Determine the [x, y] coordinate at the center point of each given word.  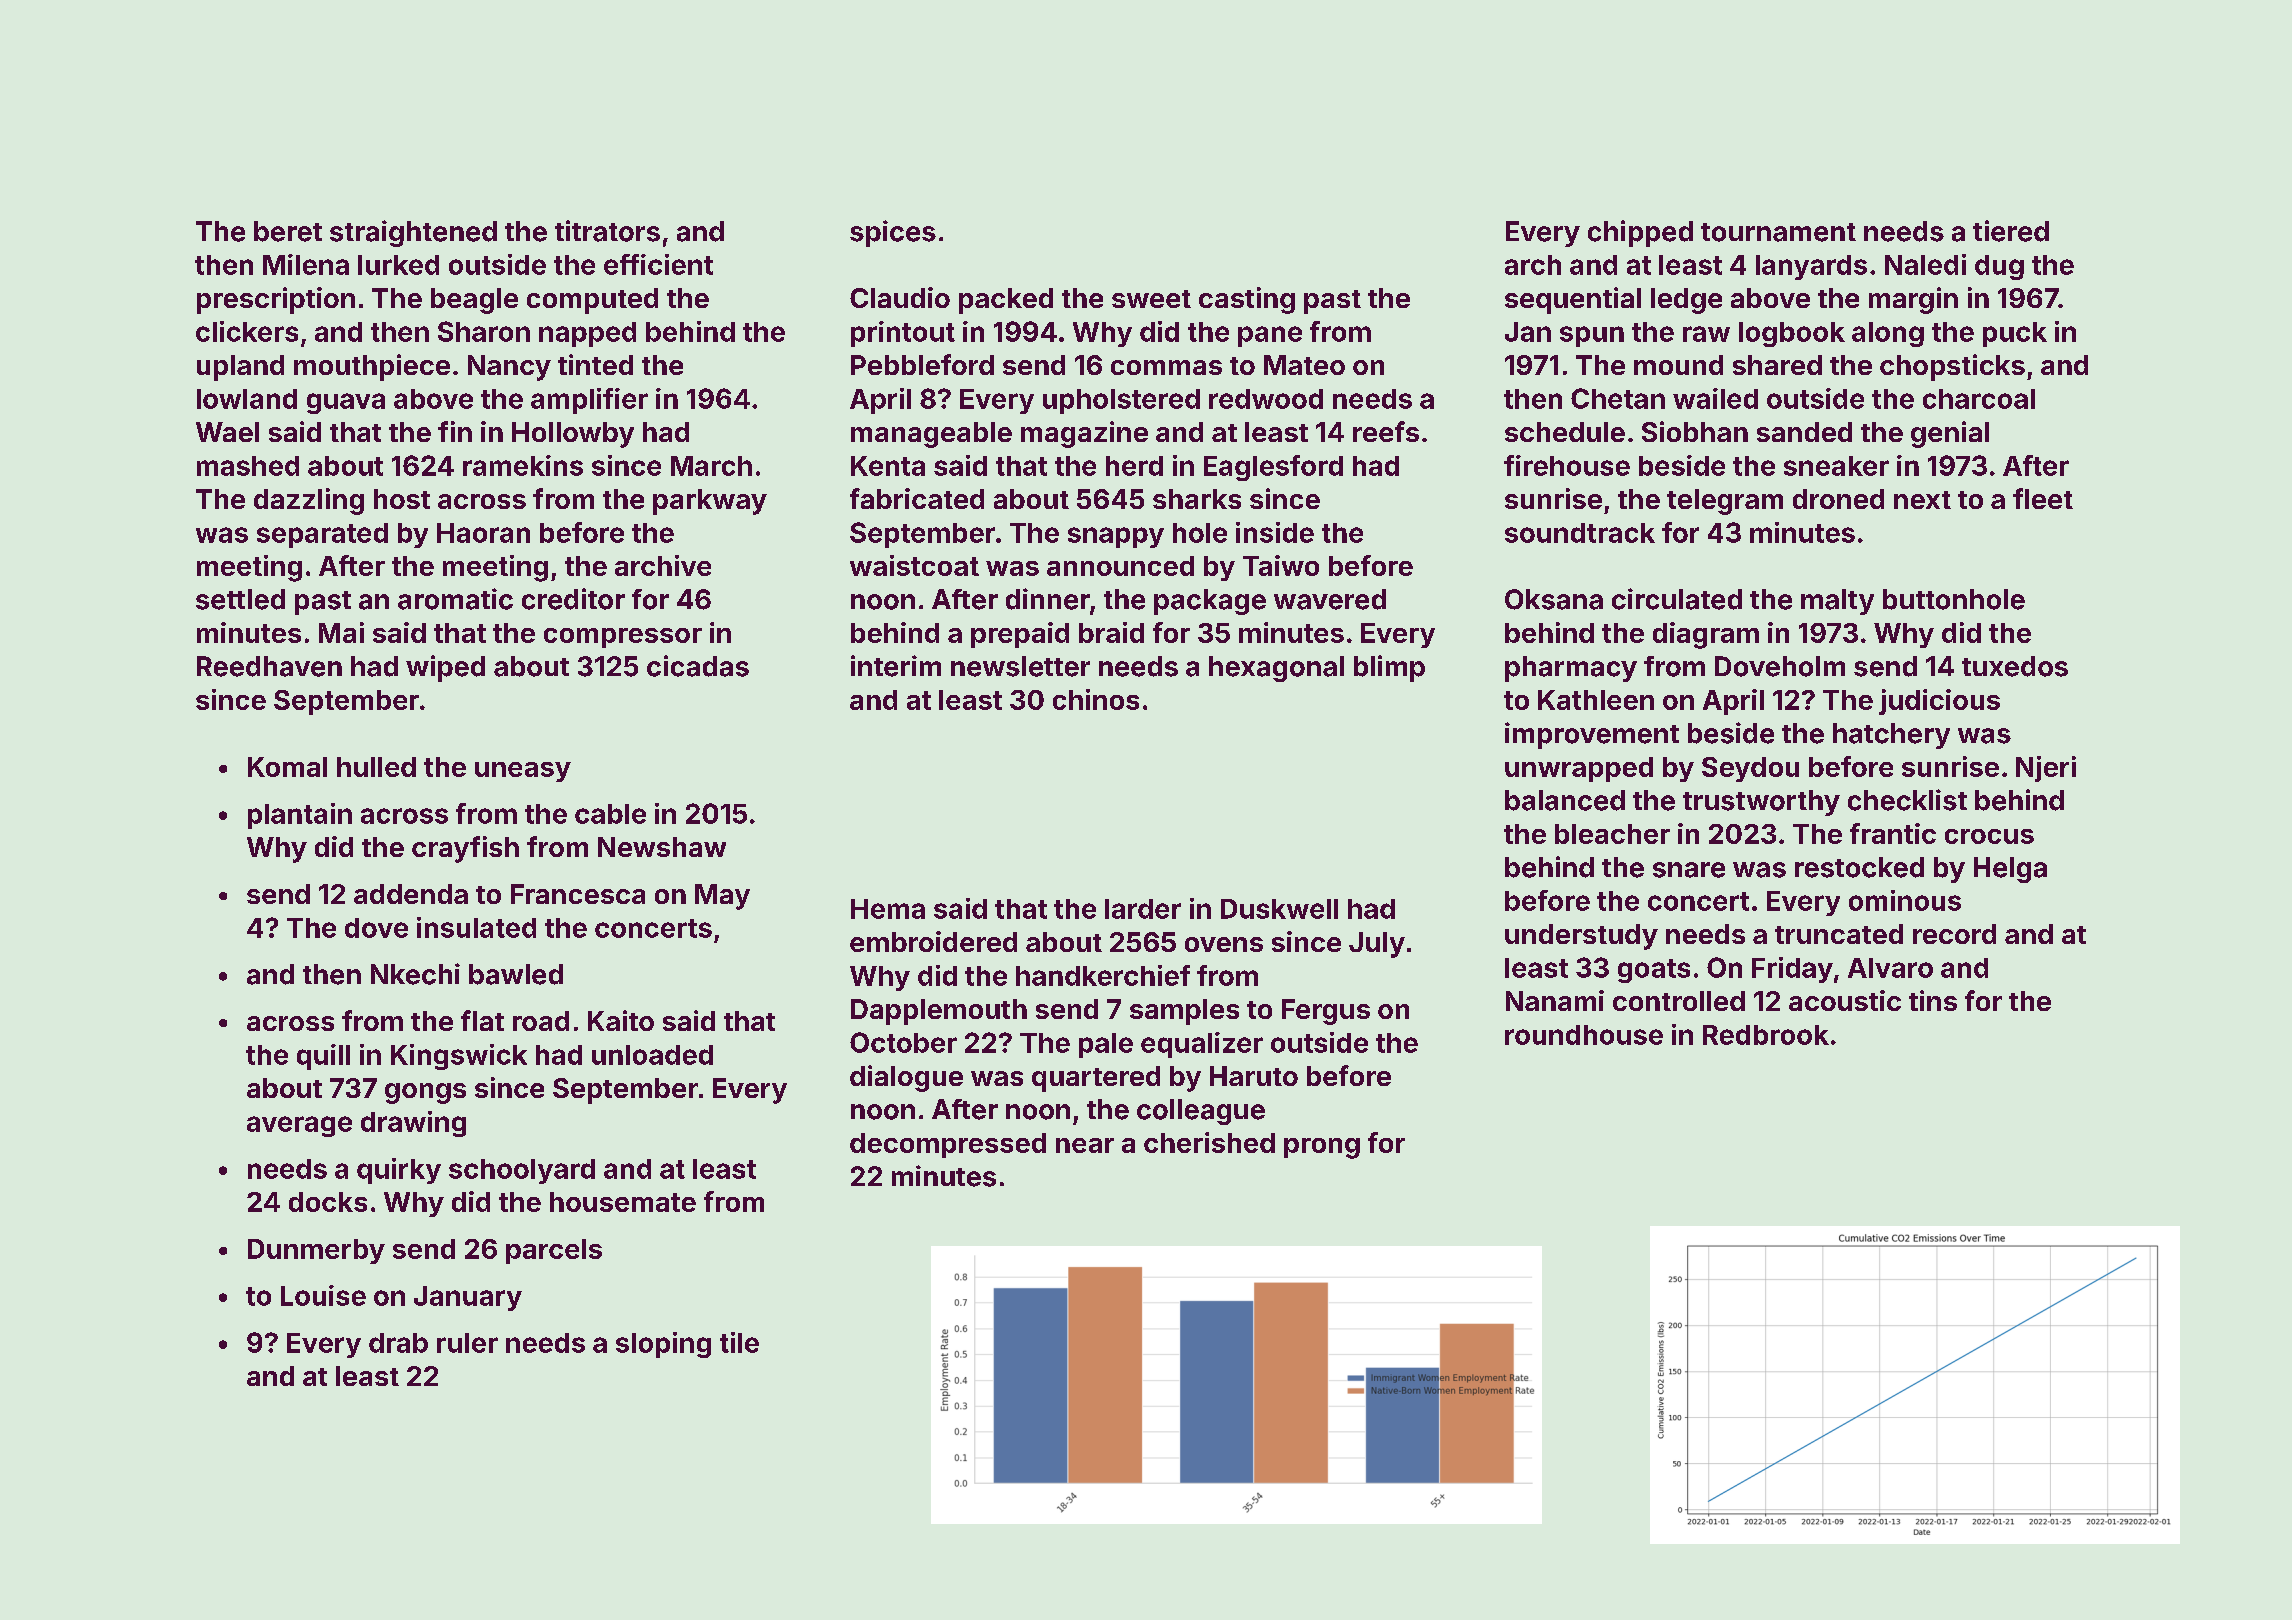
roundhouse [1584, 1035]
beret [288, 231]
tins [1933, 1000]
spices [893, 233]
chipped [1640, 233]
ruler [467, 1343]
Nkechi [415, 974]
